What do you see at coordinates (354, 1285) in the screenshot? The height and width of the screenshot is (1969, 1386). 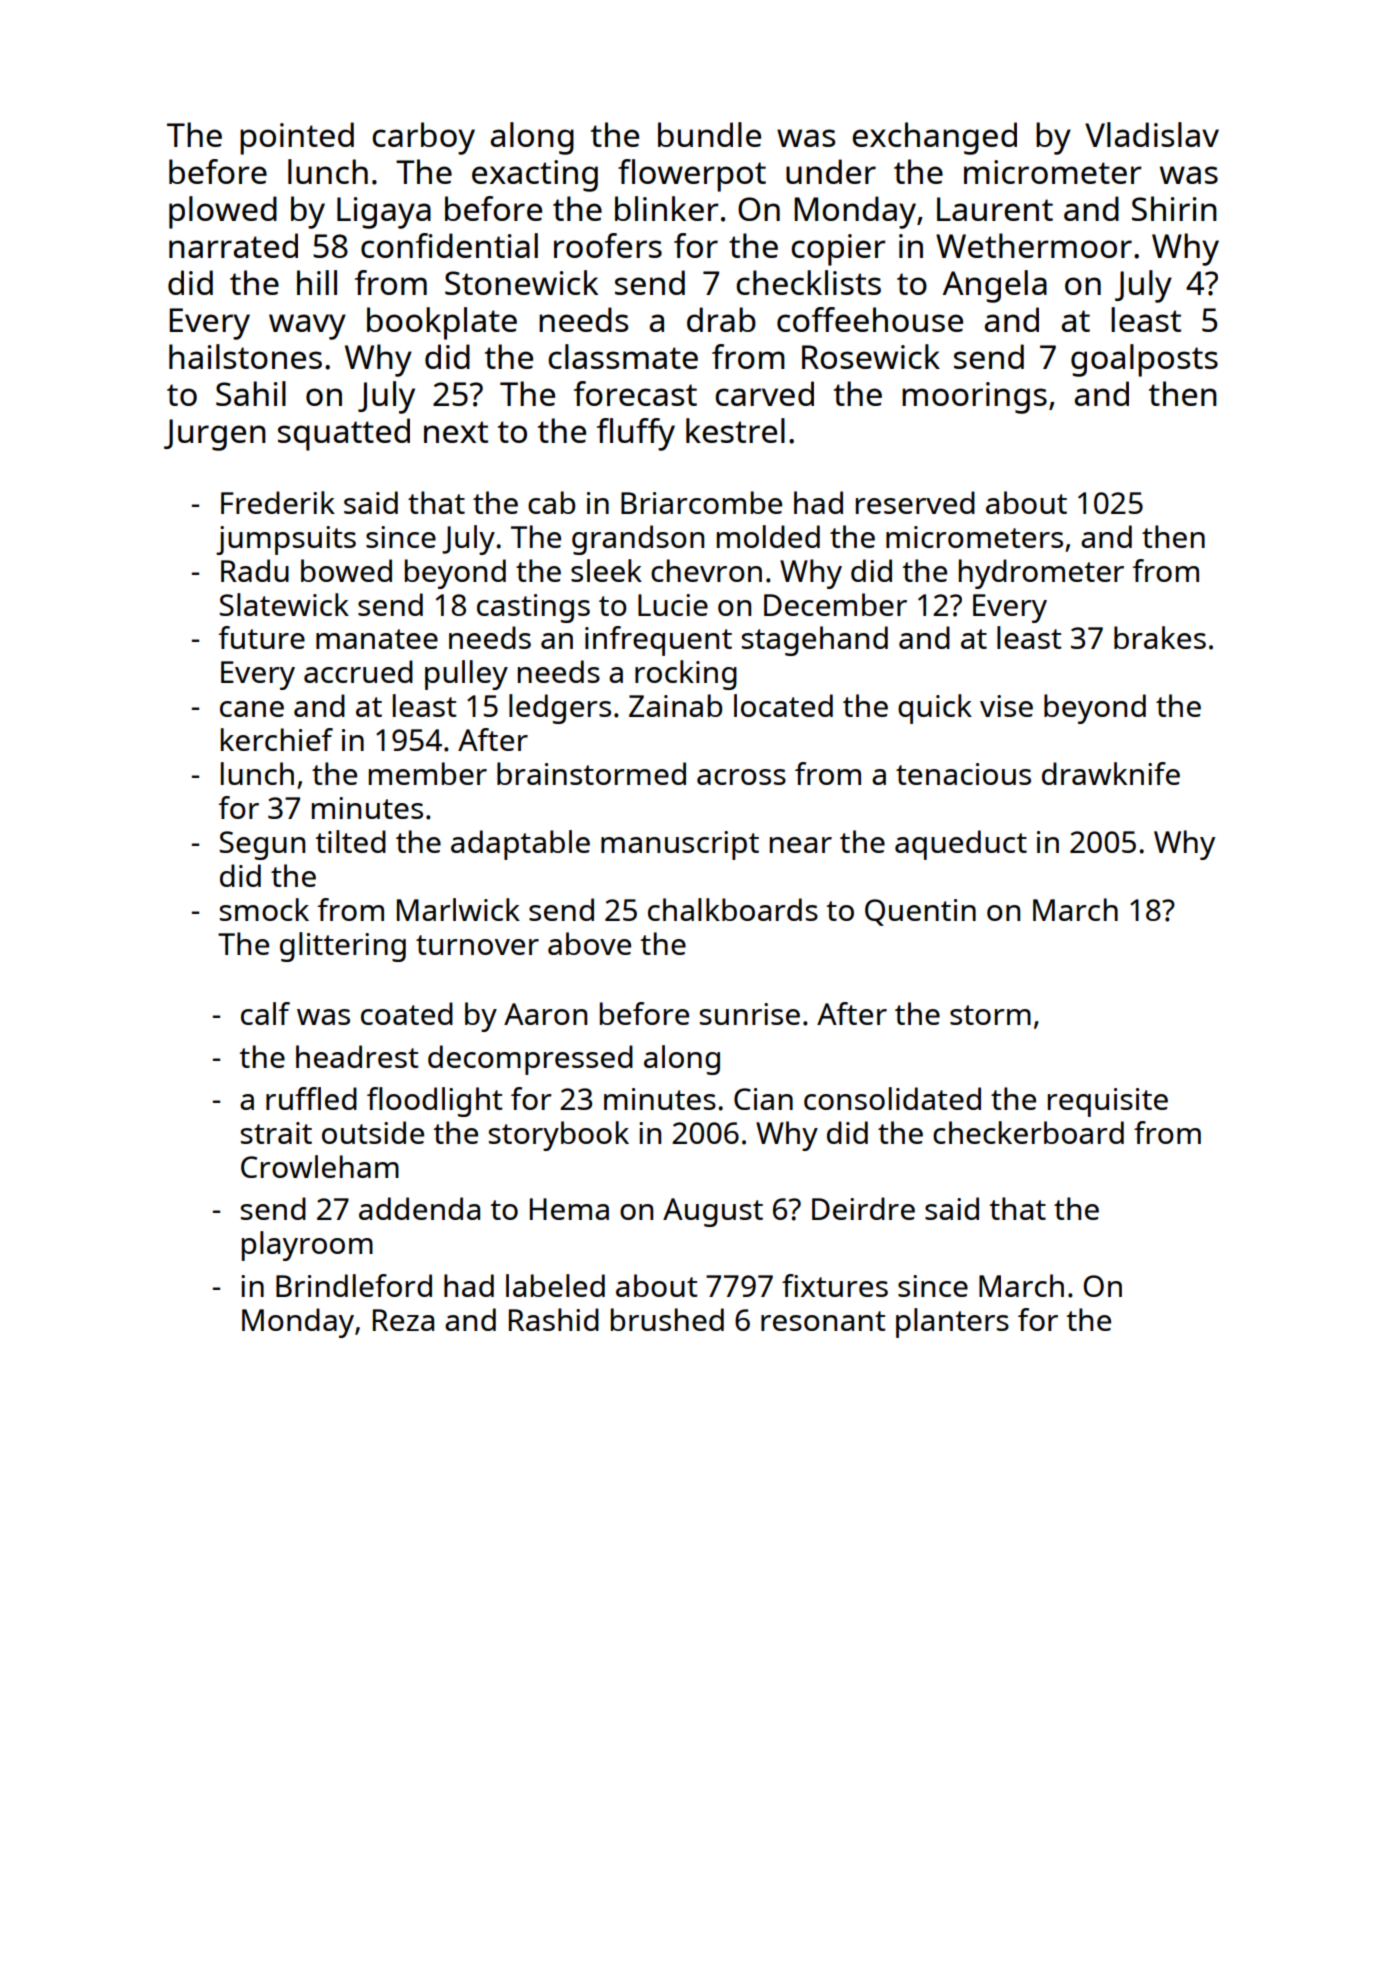 I see `Brindleford` at bounding box center [354, 1285].
